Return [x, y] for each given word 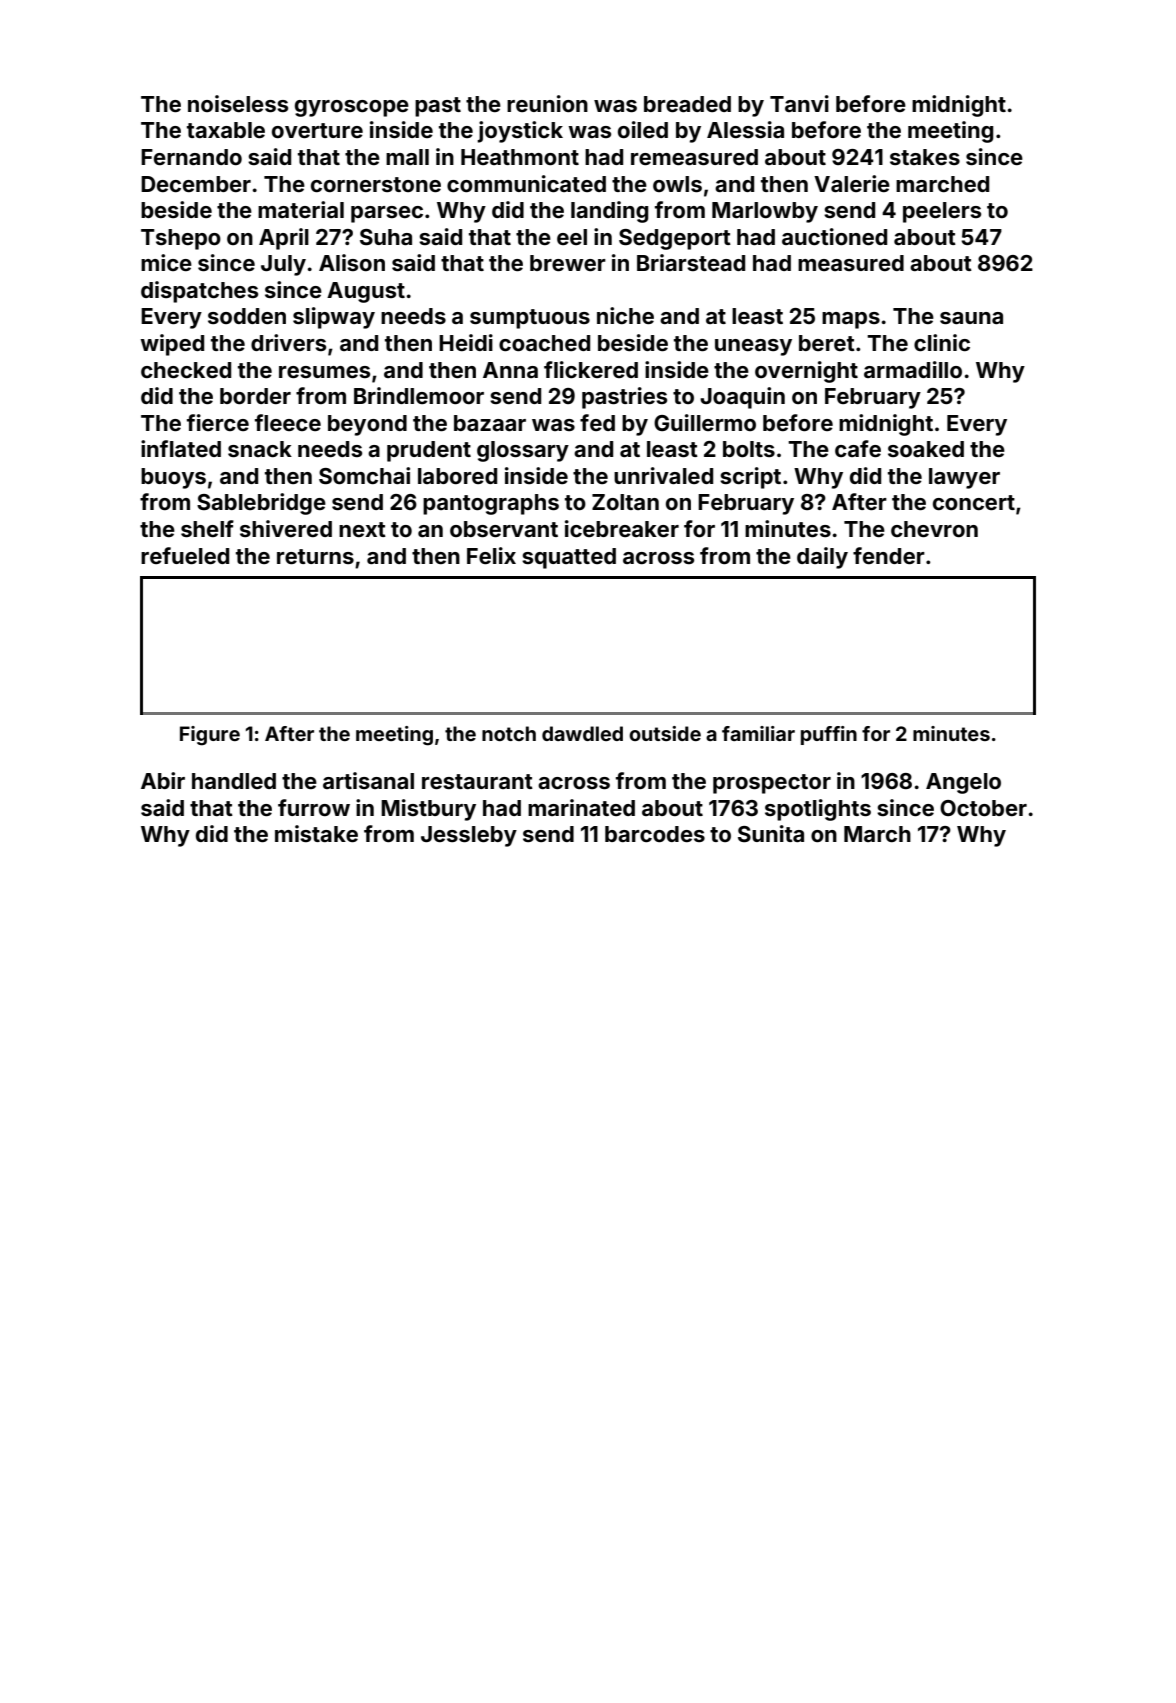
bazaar [490, 423]
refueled [185, 555]
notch [509, 733]
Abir [163, 780]
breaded [687, 104]
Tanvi [799, 103]
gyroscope [352, 108]
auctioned [834, 236]
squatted [569, 558]
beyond [367, 425]
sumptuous [530, 319]
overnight [806, 372]
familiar [758, 733]
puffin [829, 735]
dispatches [199, 292]
